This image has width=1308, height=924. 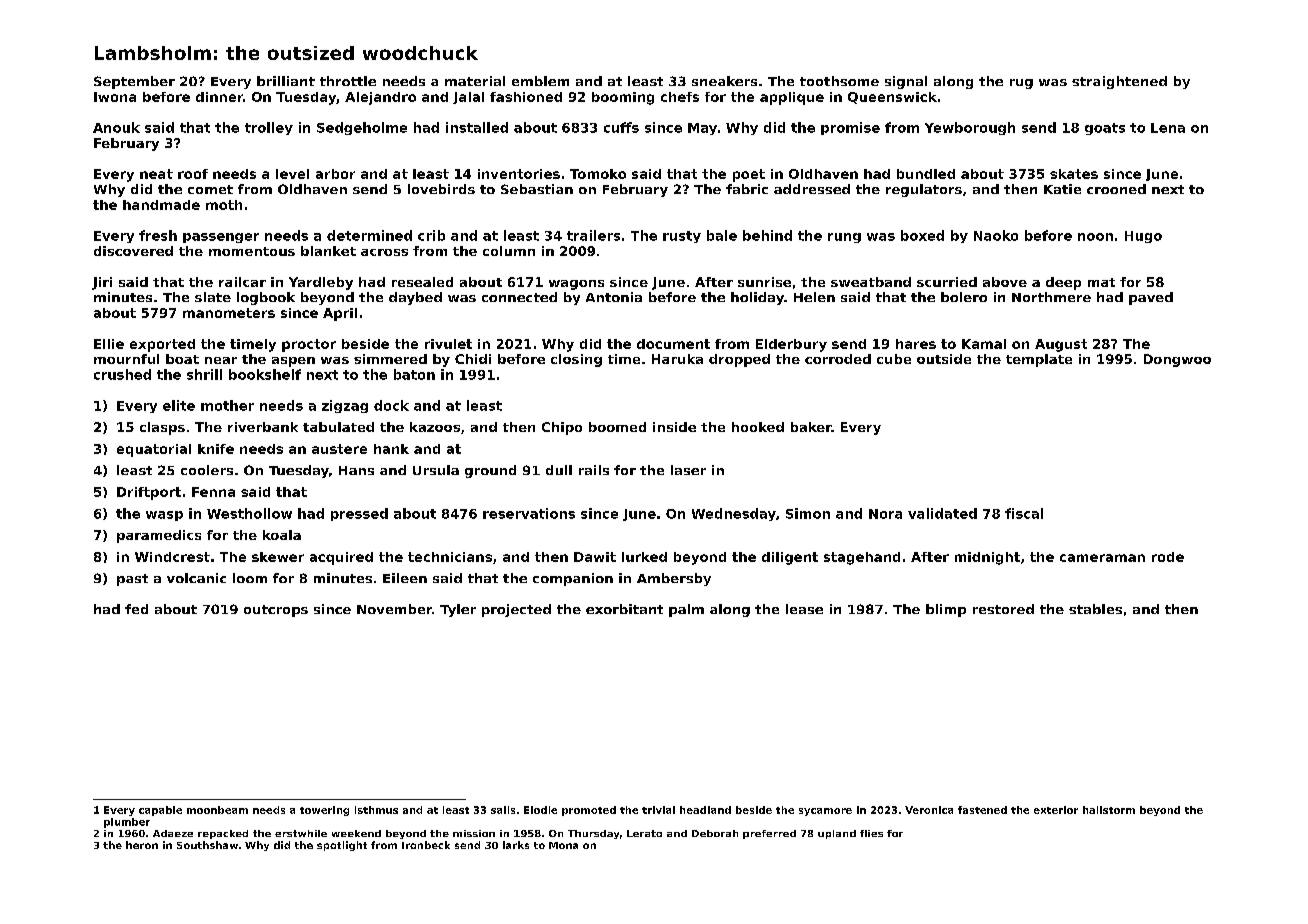 I want to click on exported, so click(x=162, y=345).
